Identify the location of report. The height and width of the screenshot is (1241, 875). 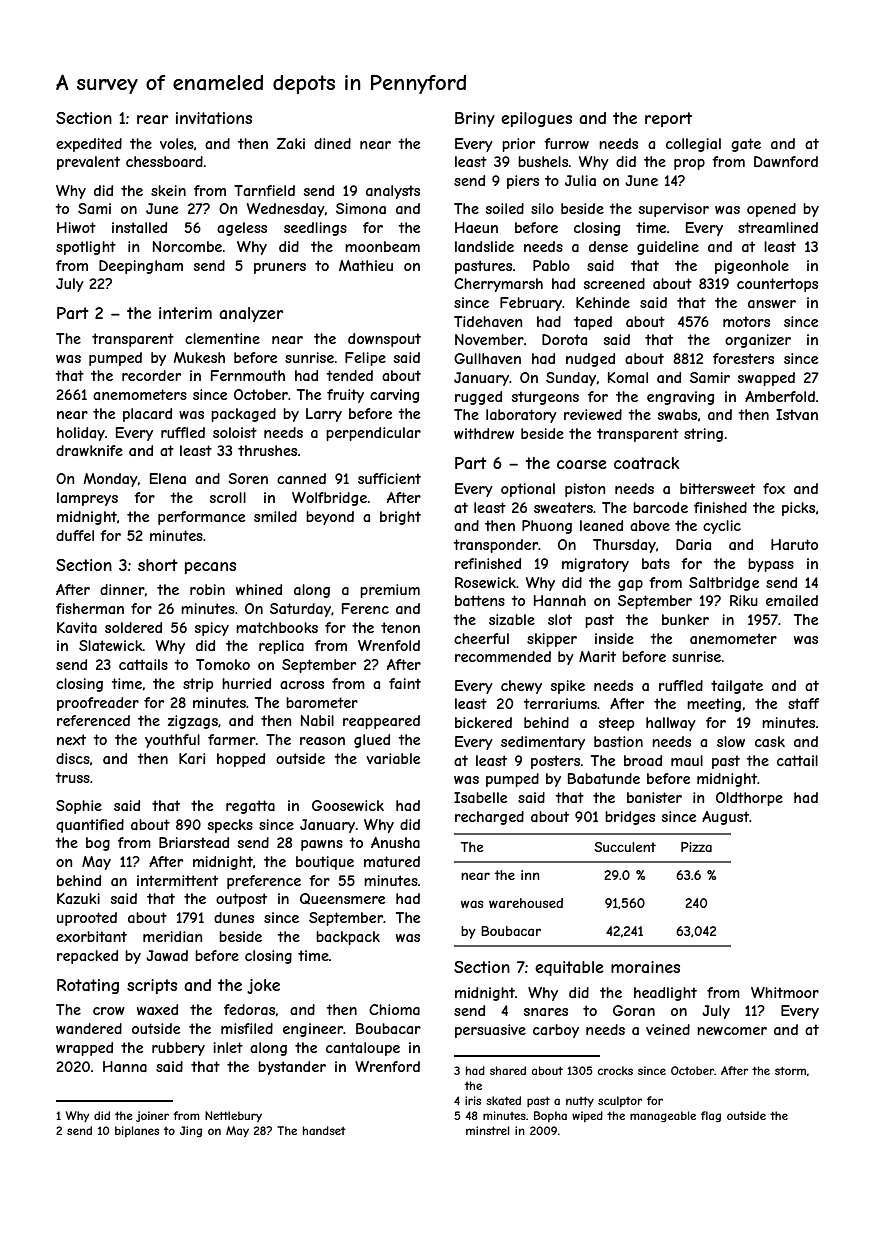
(668, 119).
